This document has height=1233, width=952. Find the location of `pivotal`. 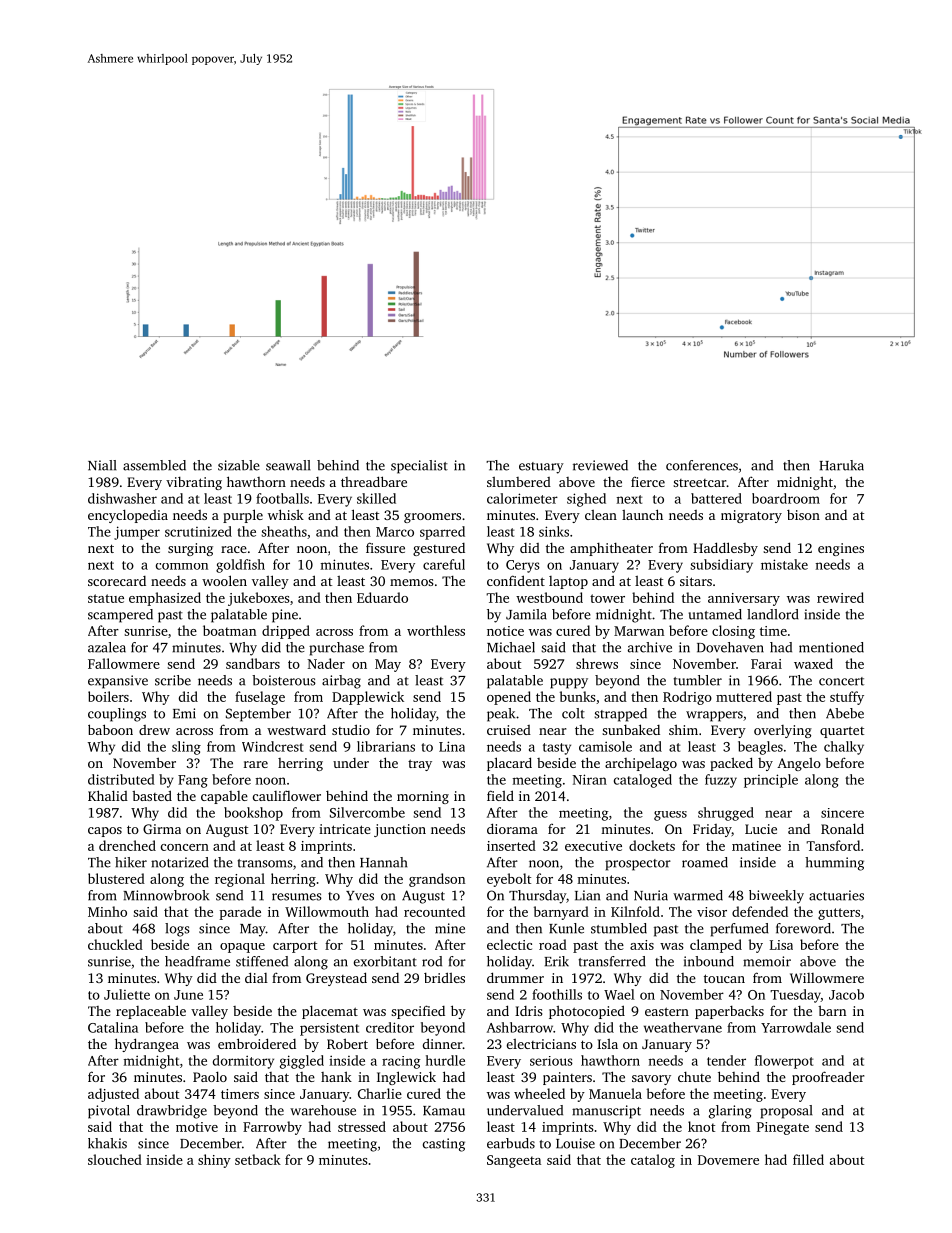

pivotal is located at coordinates (109, 1112).
